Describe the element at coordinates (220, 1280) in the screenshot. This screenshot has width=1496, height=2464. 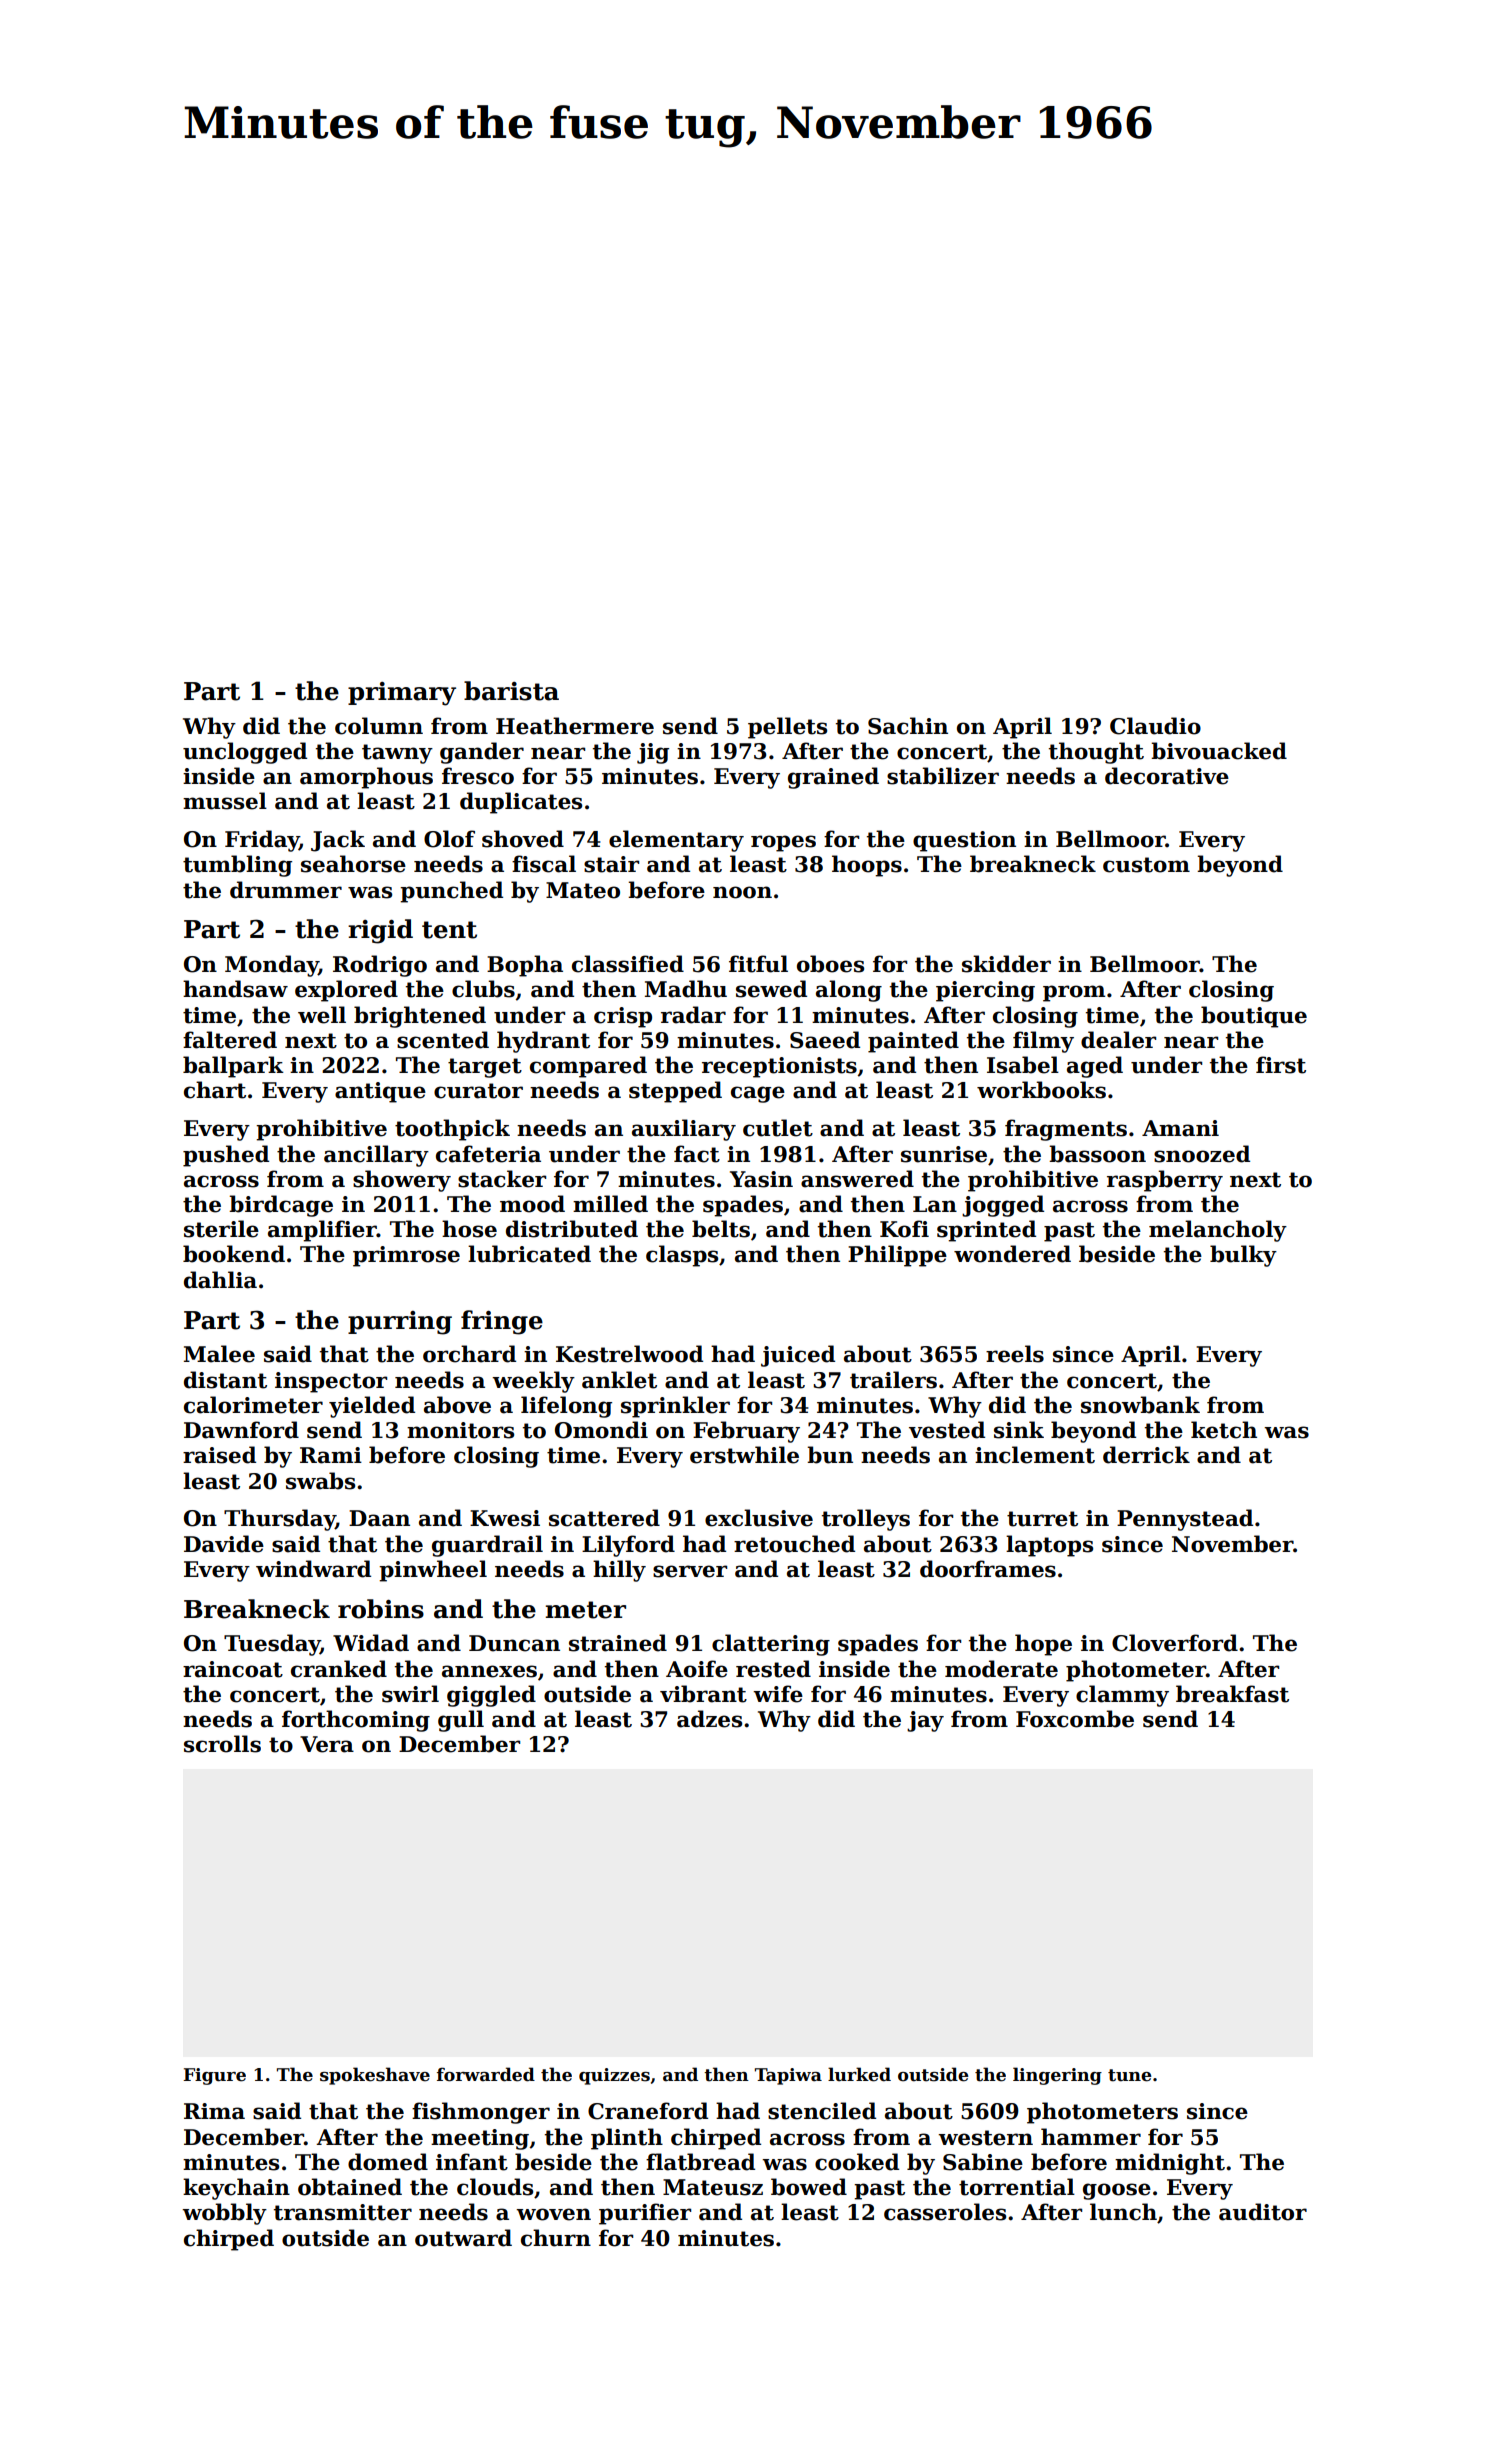
I see `dahlia` at that location.
